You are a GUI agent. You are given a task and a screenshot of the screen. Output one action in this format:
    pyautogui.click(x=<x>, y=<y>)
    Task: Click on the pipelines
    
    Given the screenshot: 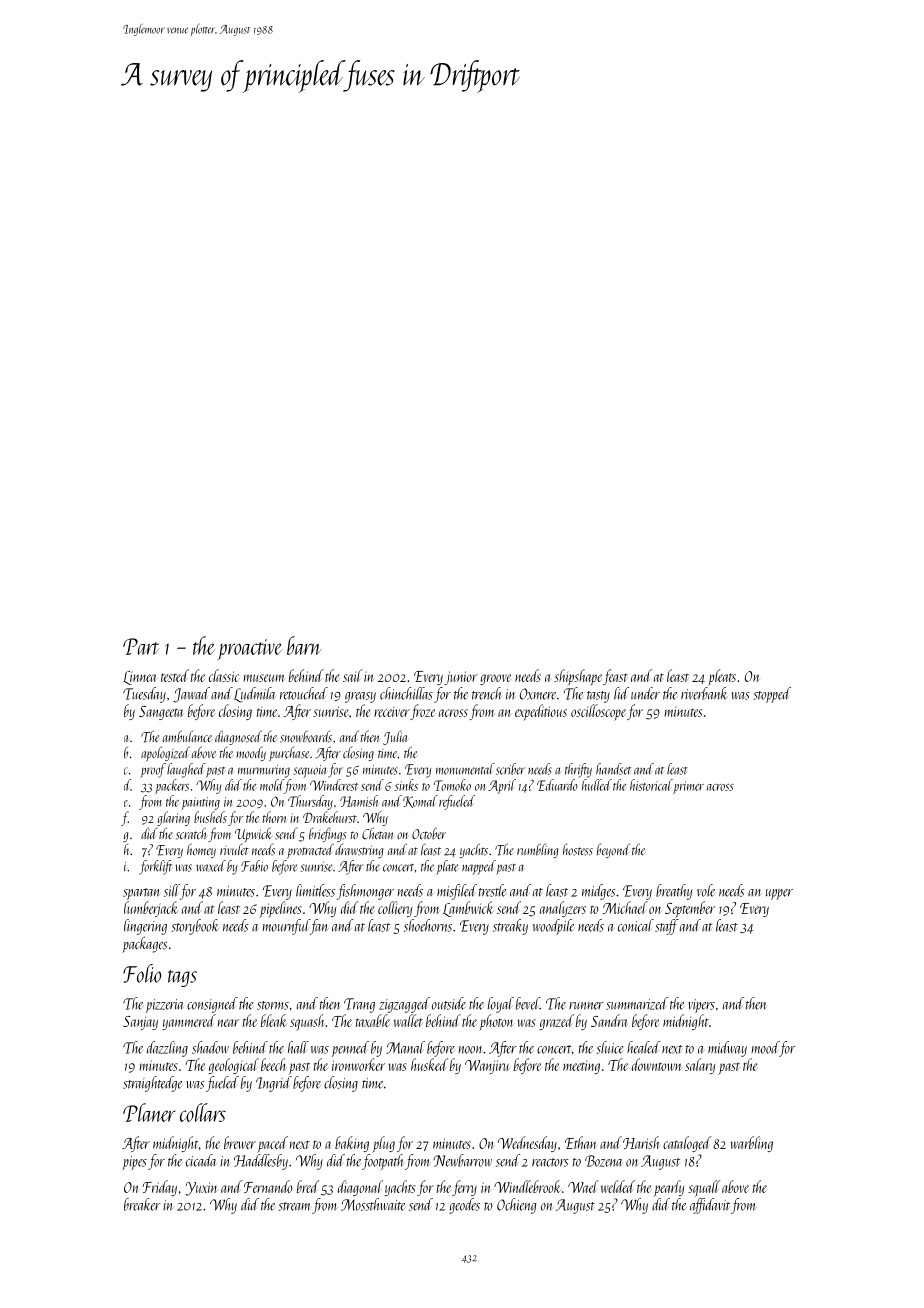 What is the action you would take?
    pyautogui.click(x=280, y=909)
